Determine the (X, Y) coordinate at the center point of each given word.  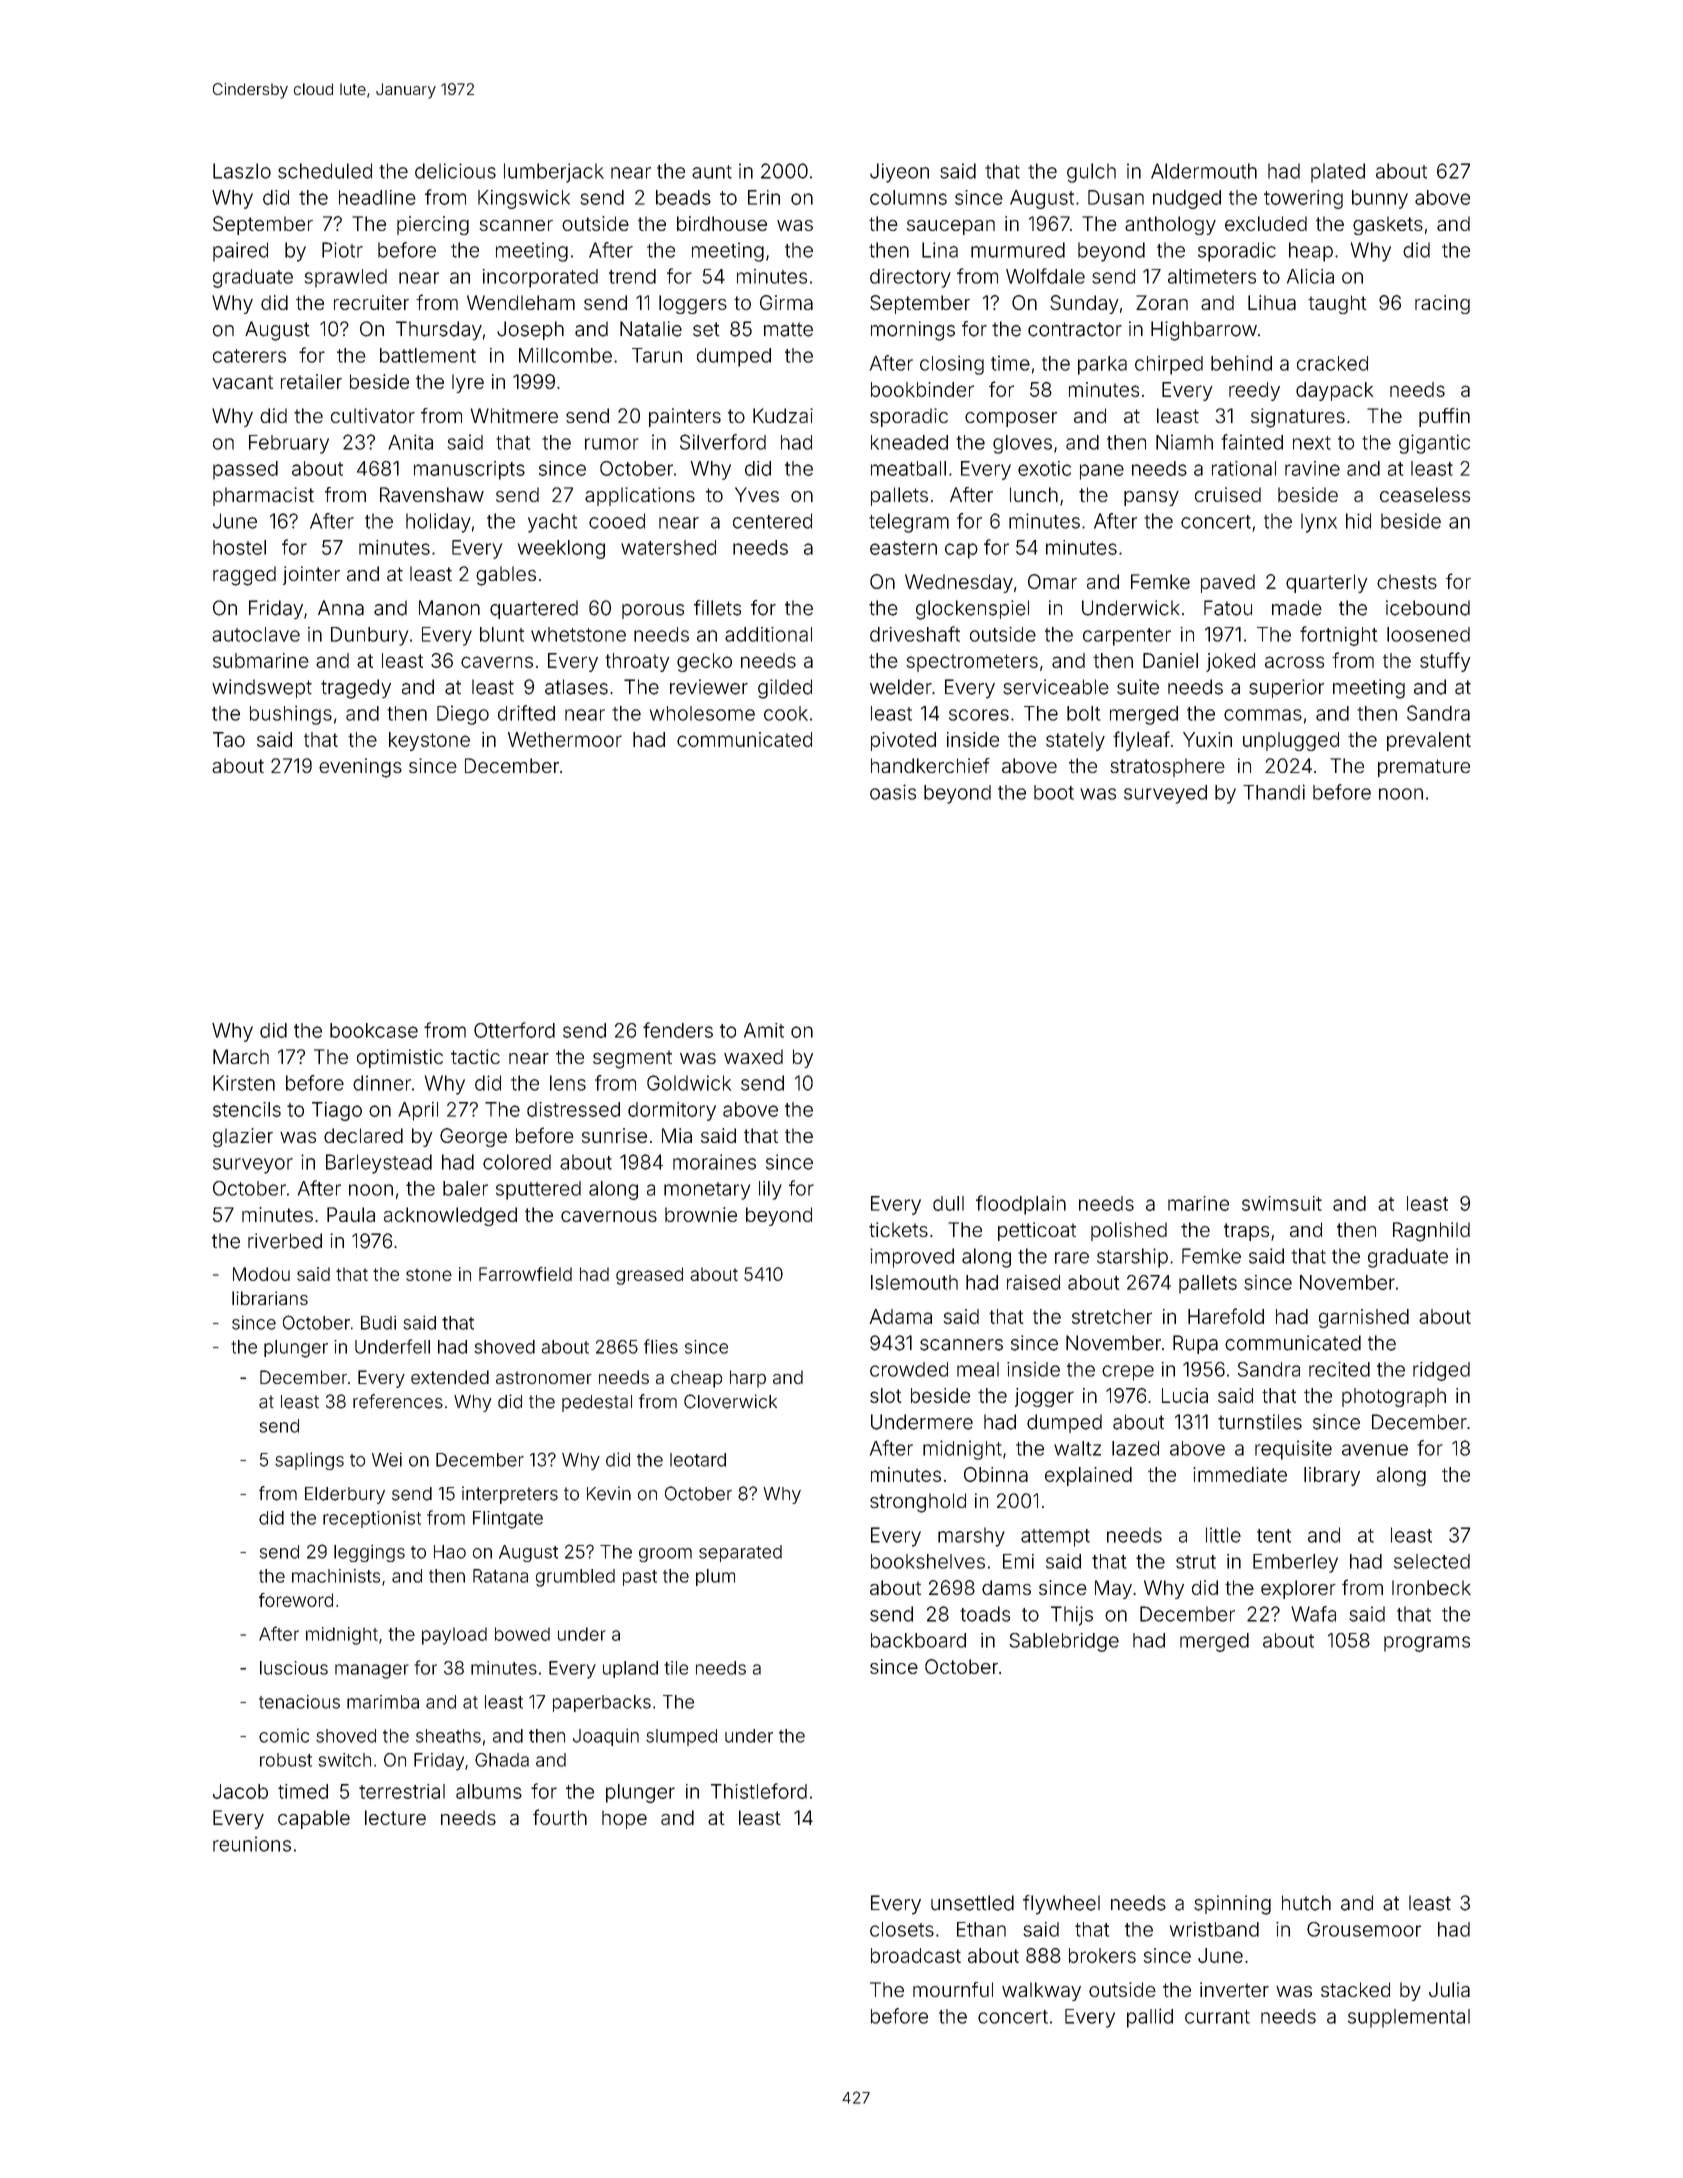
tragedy (356, 689)
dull (948, 1203)
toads (985, 1614)
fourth (560, 1817)
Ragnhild (1431, 1232)
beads (683, 197)
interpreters (510, 1495)
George (473, 1137)
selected (1432, 1561)
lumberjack (554, 173)
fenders (678, 1030)
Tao (229, 739)
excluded (1266, 223)
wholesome (702, 713)
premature (1424, 768)
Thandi (1274, 792)
